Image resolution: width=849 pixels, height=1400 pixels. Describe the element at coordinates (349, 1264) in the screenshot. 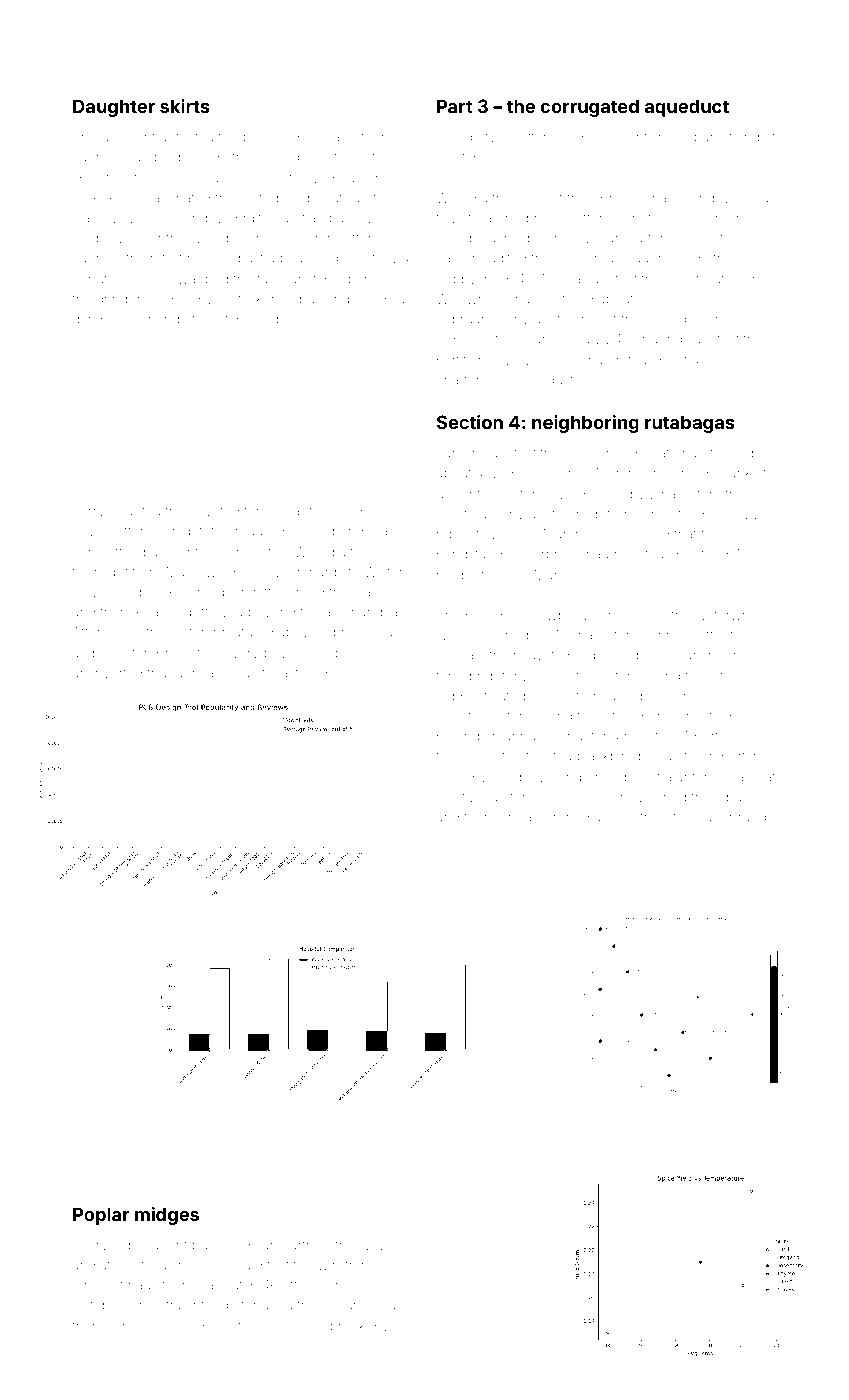

I see `wireframe` at that location.
